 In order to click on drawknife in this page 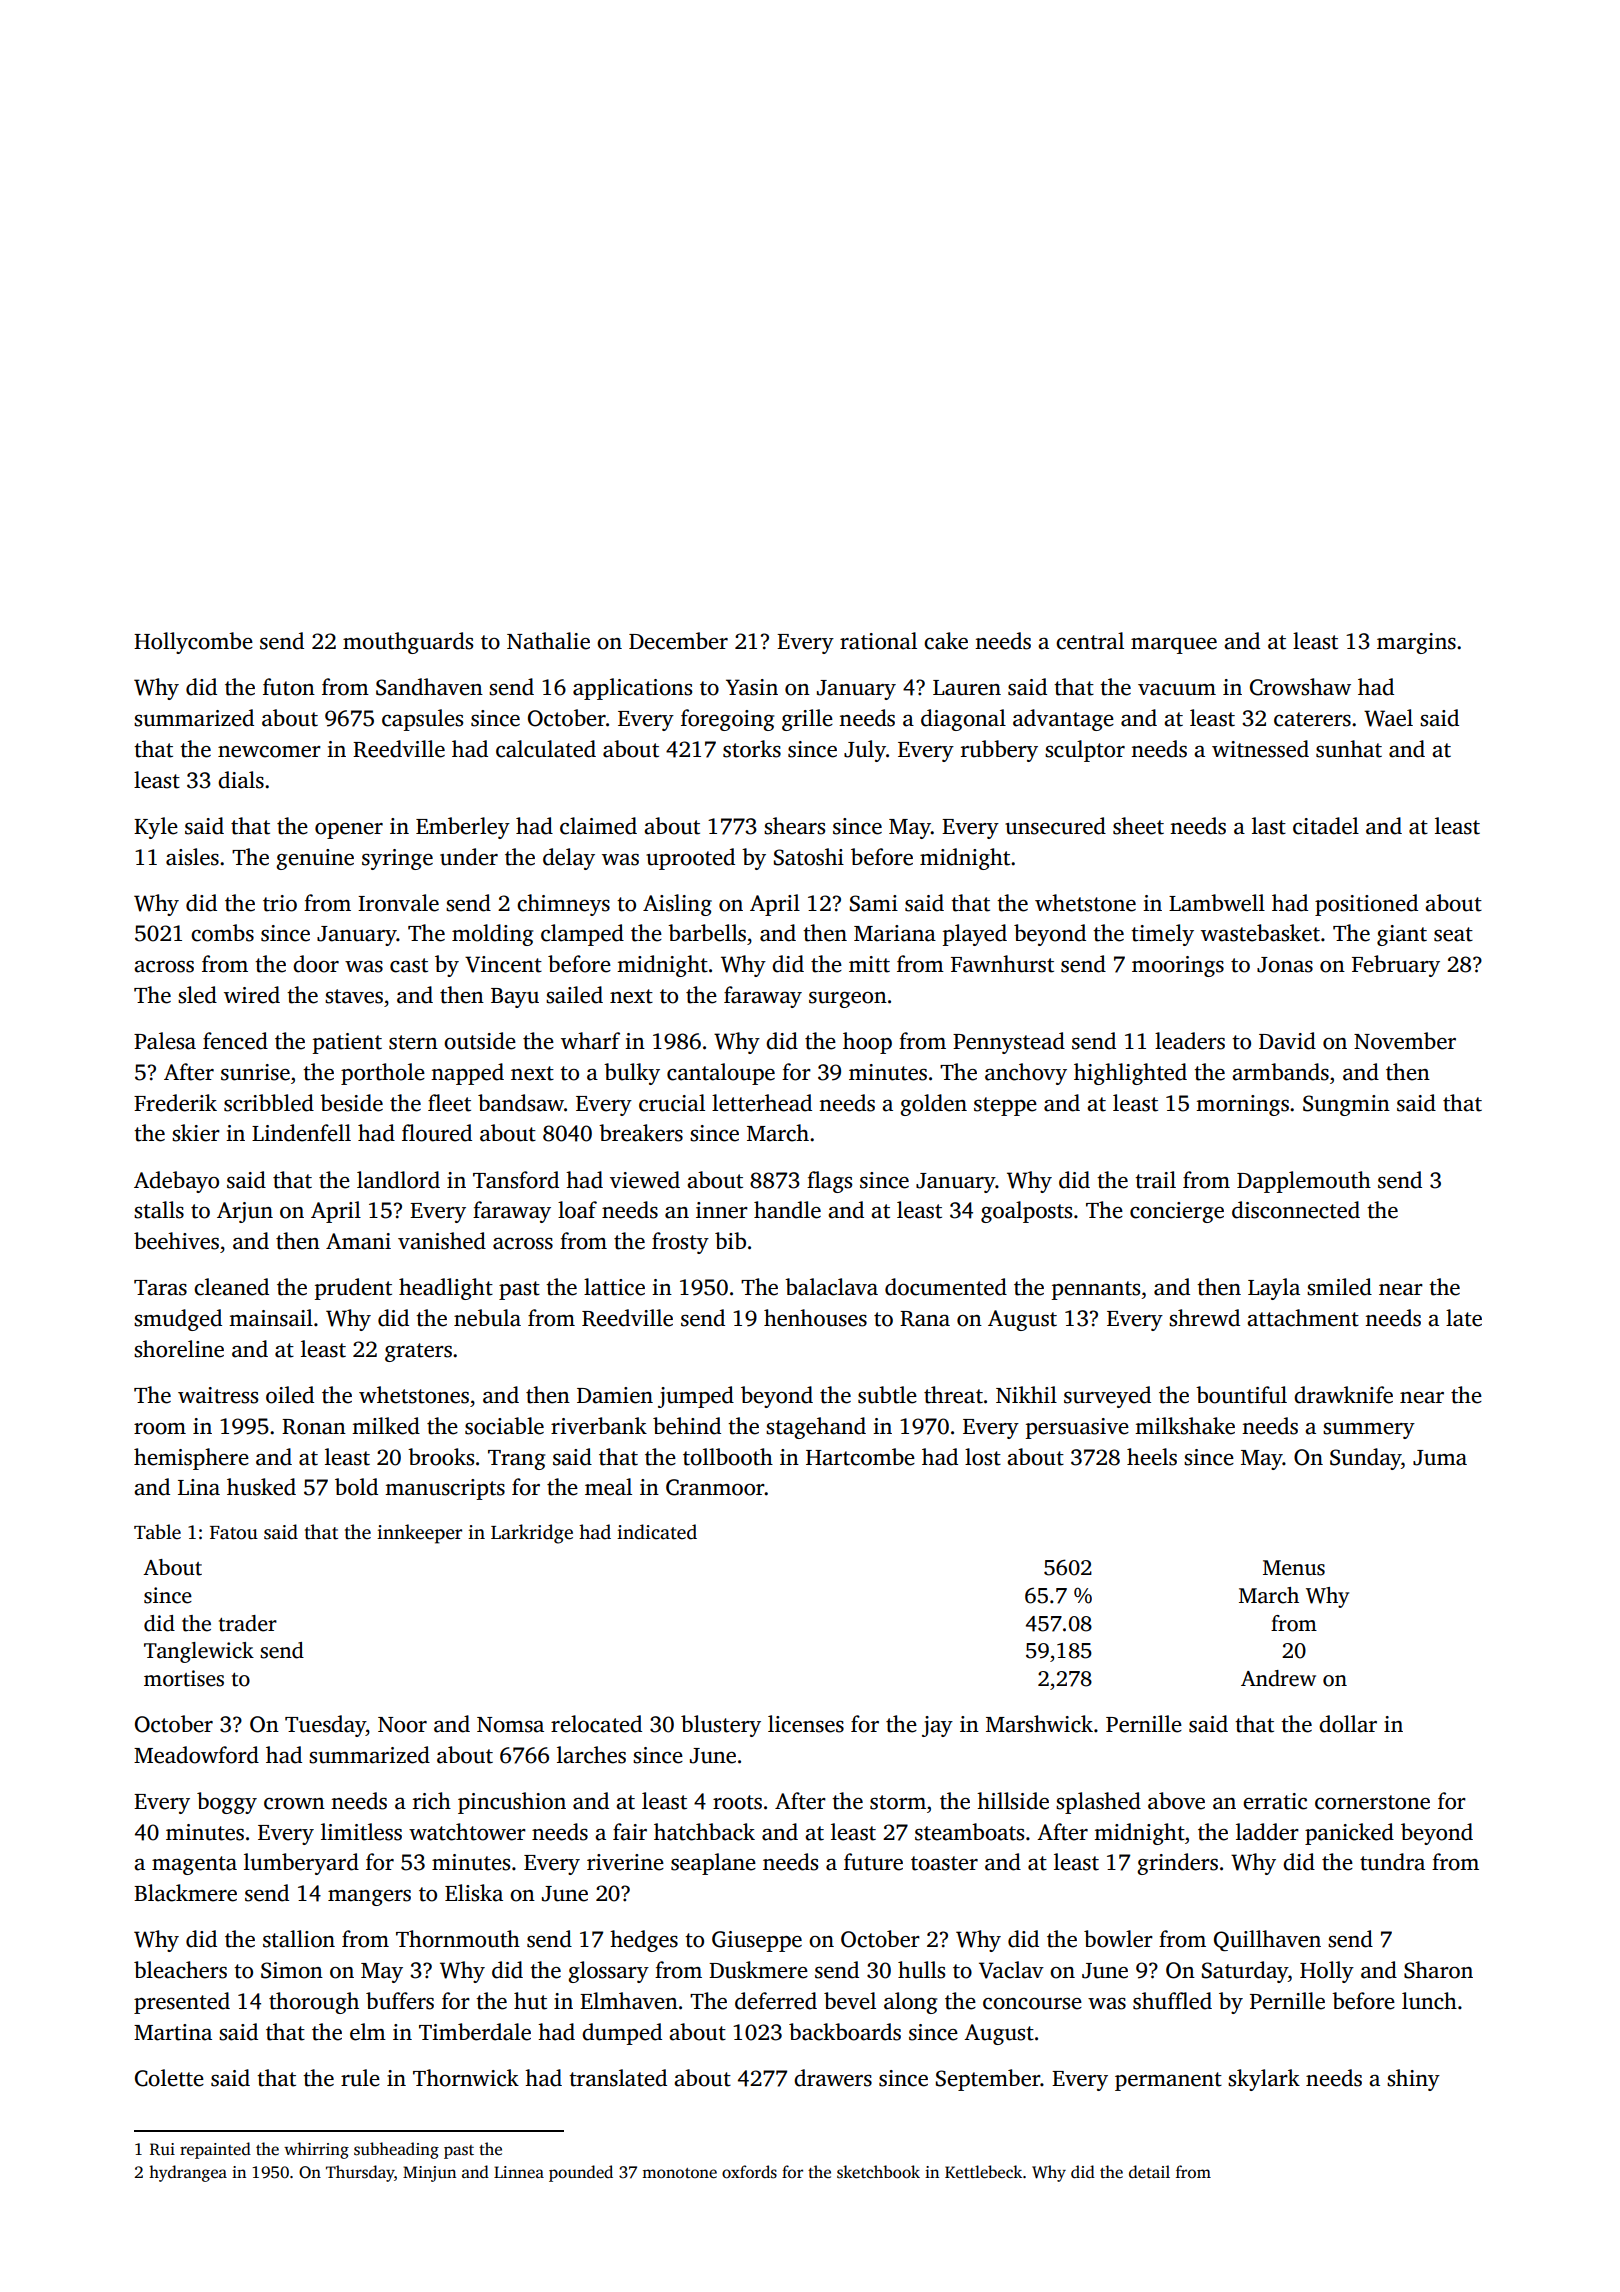, I will do `click(1343, 1395)`.
